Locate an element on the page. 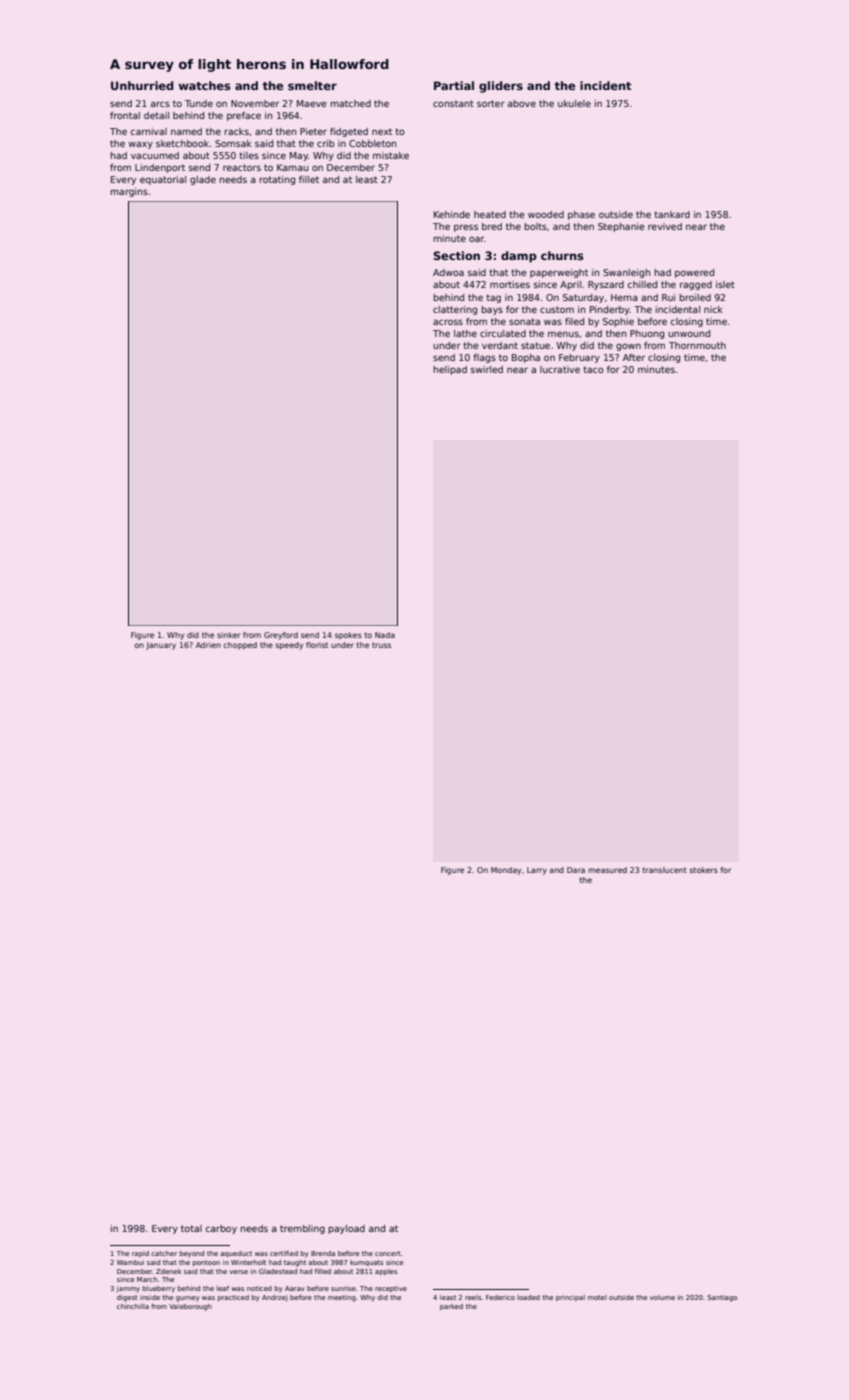 The height and width of the document is (1400, 849). After is located at coordinates (634, 357).
